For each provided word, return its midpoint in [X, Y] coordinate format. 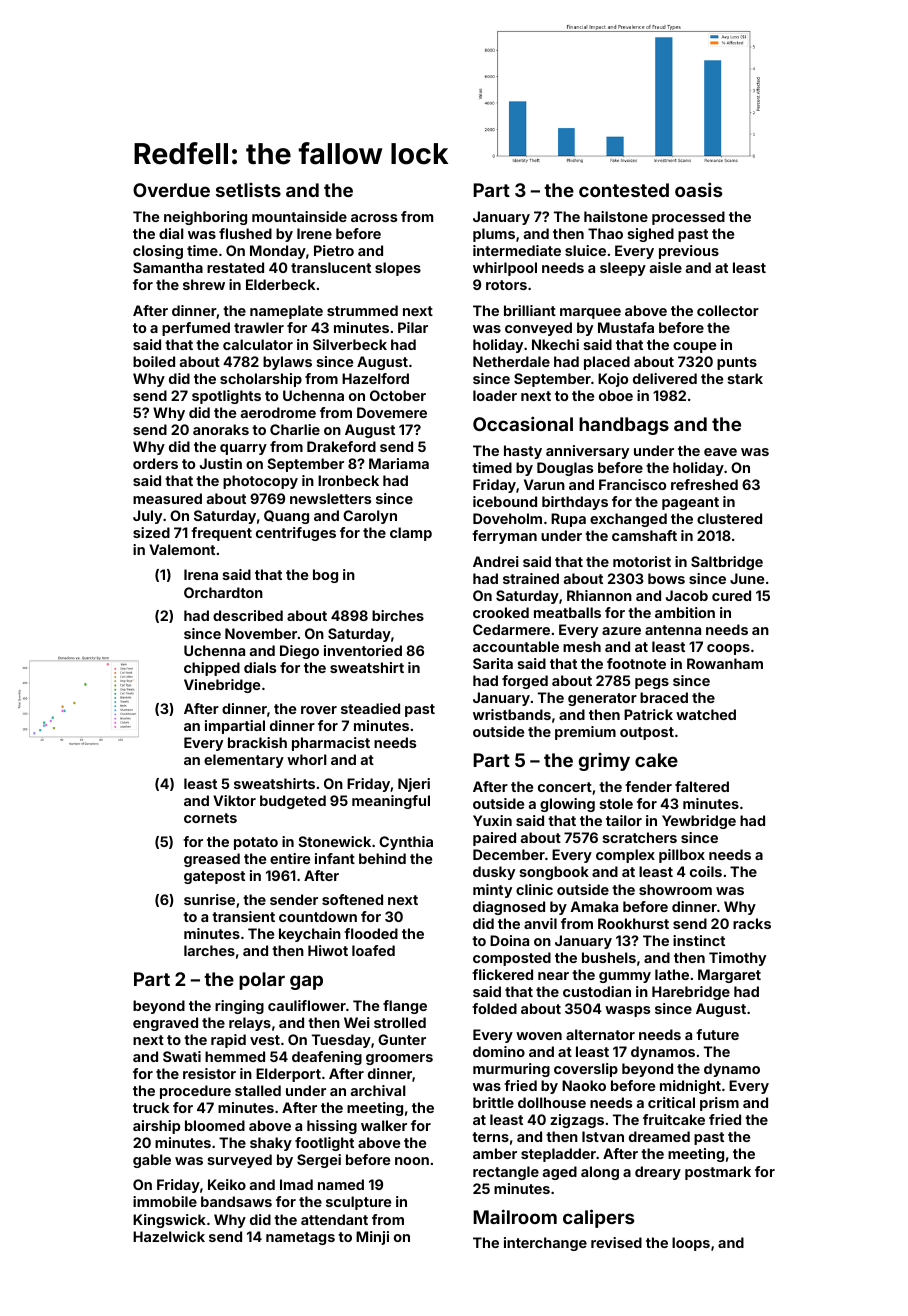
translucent [331, 267]
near [553, 976]
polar [262, 981]
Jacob [687, 595]
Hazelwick [169, 1236]
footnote [636, 663]
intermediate [517, 250]
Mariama [399, 463]
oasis [698, 189]
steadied [370, 708]
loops [691, 1244]
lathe [672, 974]
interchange [545, 1244]
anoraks [221, 429]
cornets [210, 818]
